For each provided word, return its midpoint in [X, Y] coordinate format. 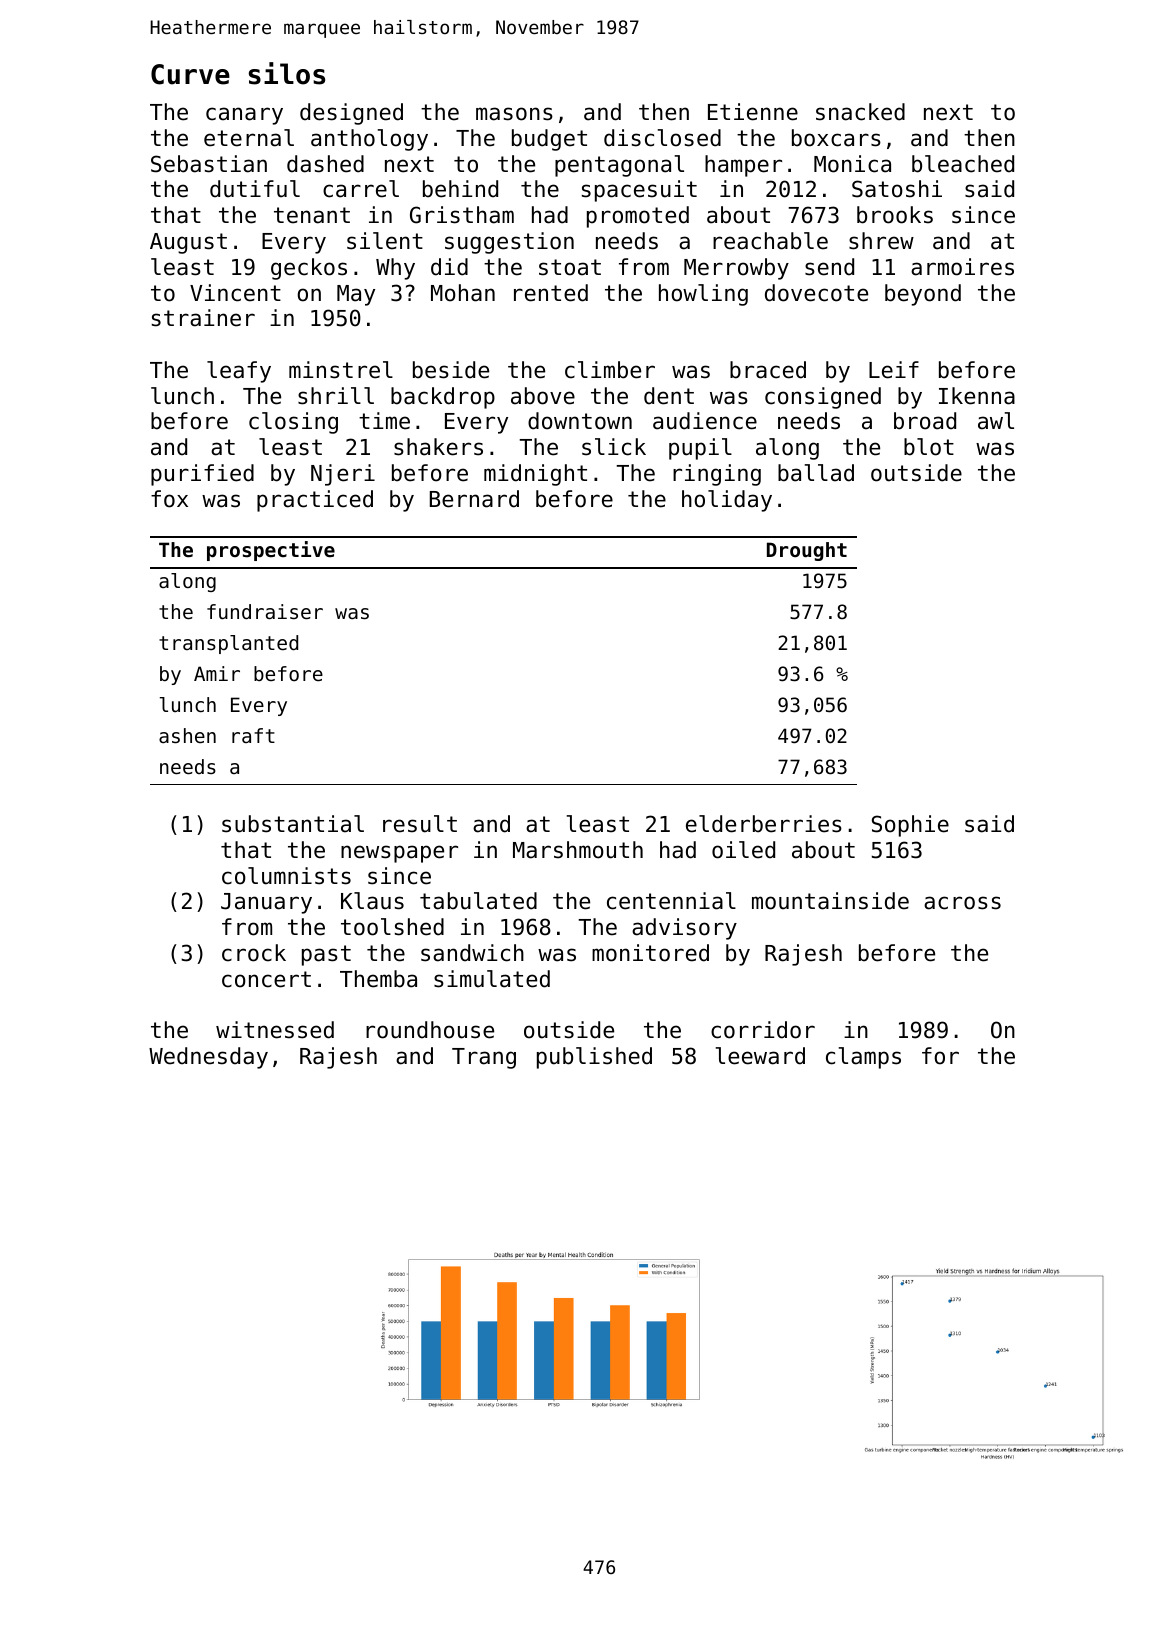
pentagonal [619, 166]
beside [451, 370]
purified [202, 475]
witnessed [275, 1030]
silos [287, 73]
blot [929, 447]
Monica [852, 164]
